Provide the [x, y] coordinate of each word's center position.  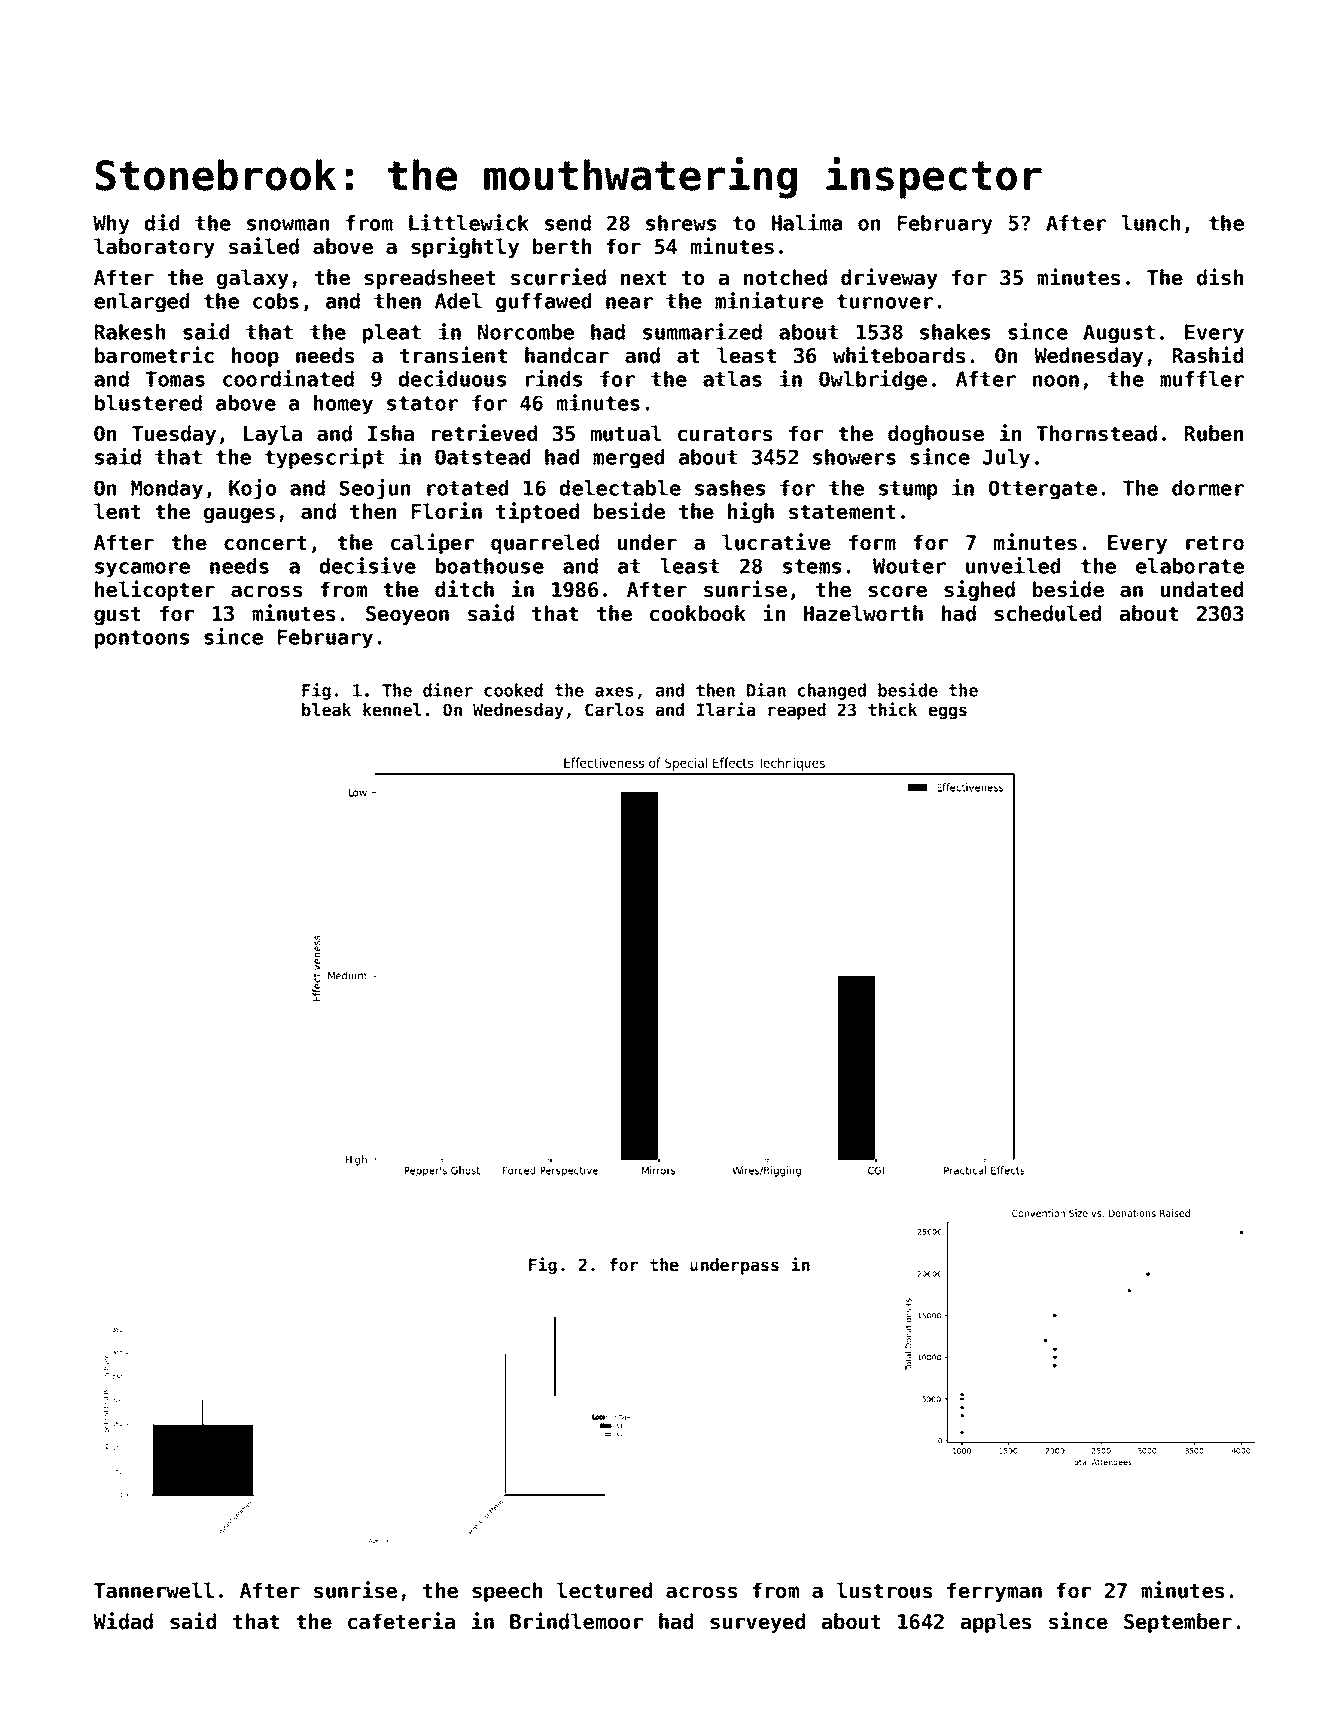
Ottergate [1043, 490]
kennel [392, 710]
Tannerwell [154, 1590]
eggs [948, 713]
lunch [1151, 223]
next [644, 278]
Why [111, 225]
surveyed [757, 1623]
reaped [797, 711]
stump [908, 490]
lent [117, 511]
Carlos [614, 710]
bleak [326, 710]
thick [892, 709]
